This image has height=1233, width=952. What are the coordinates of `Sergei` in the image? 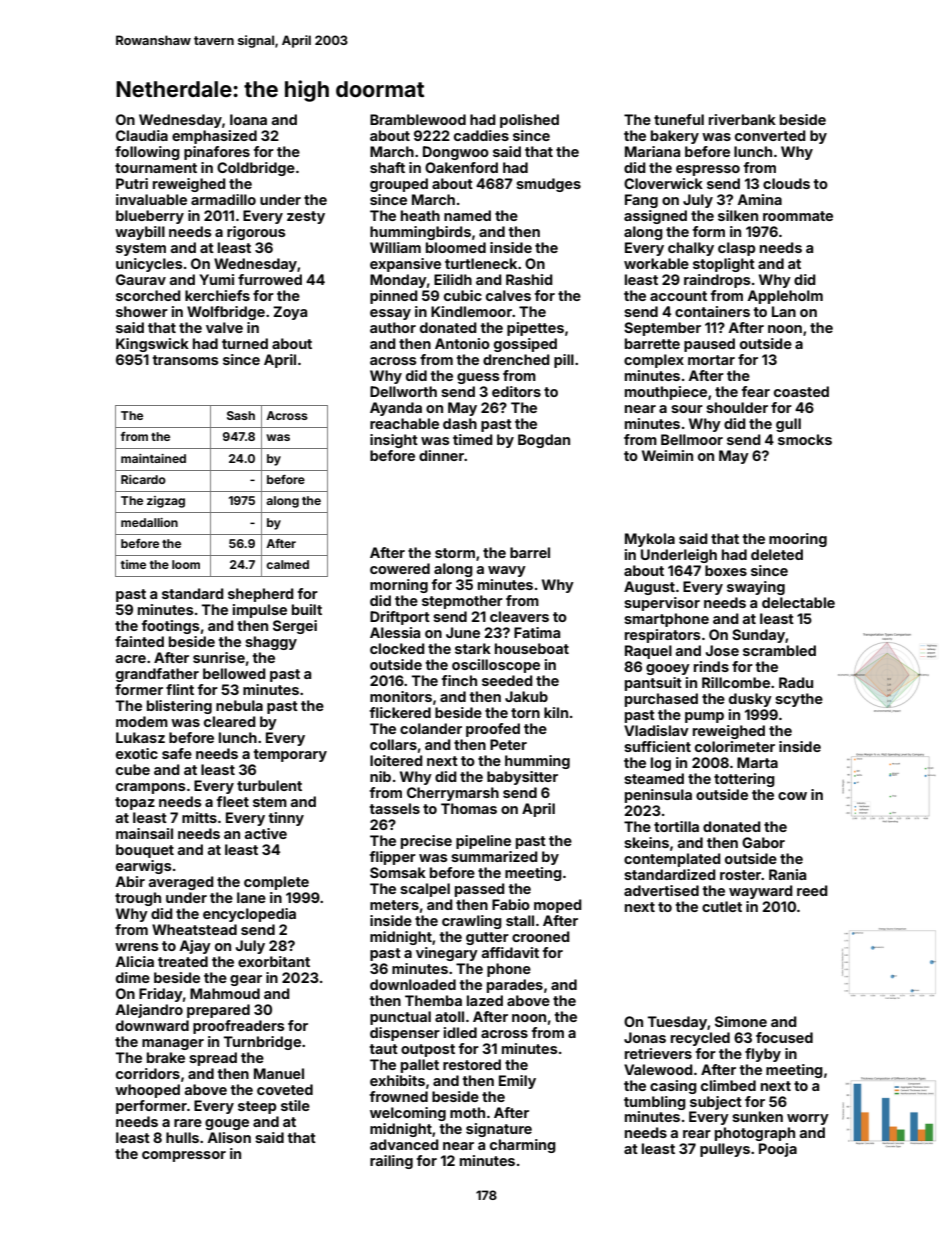 It's located at (295, 627).
